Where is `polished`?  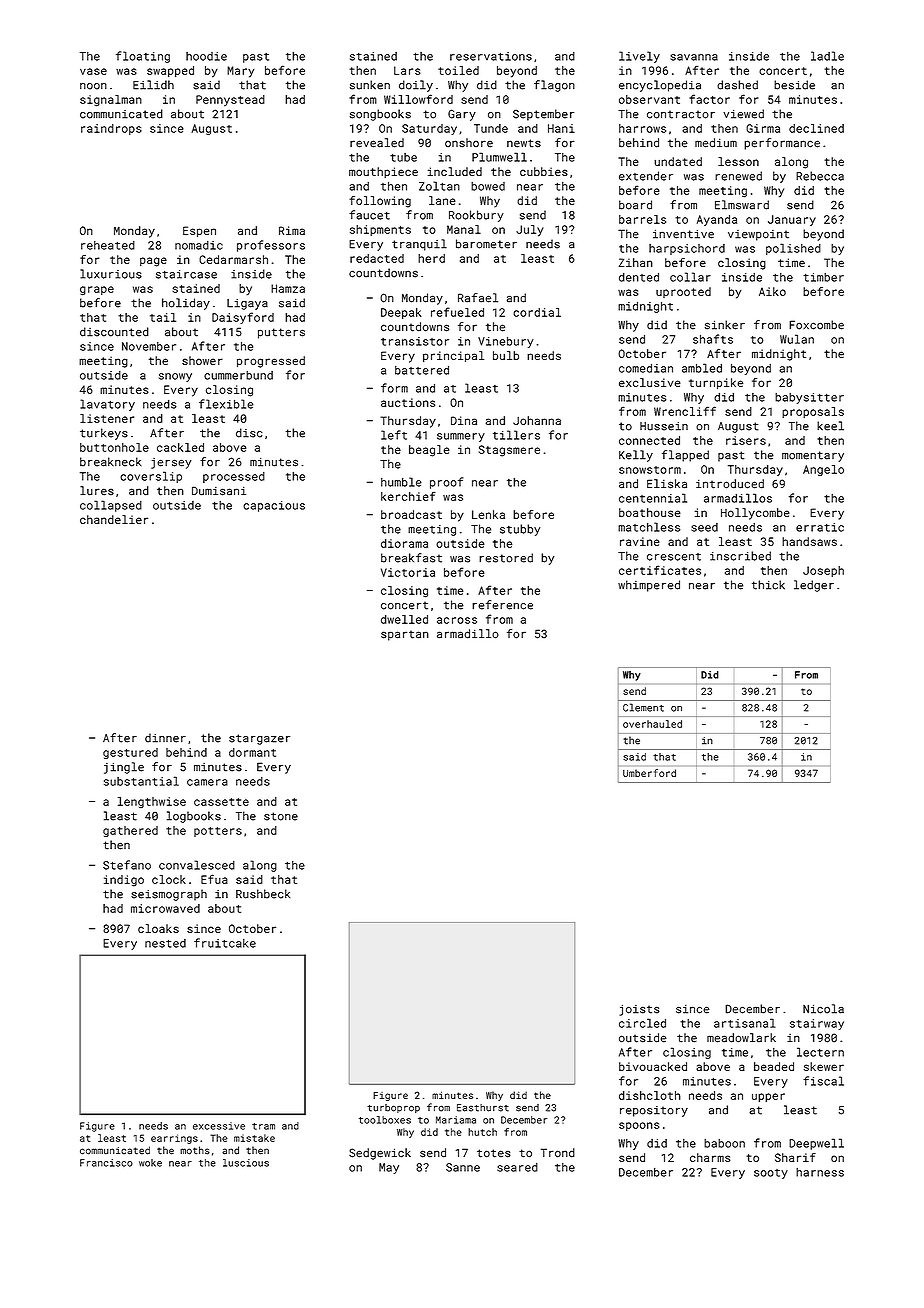
polished is located at coordinates (793, 249).
